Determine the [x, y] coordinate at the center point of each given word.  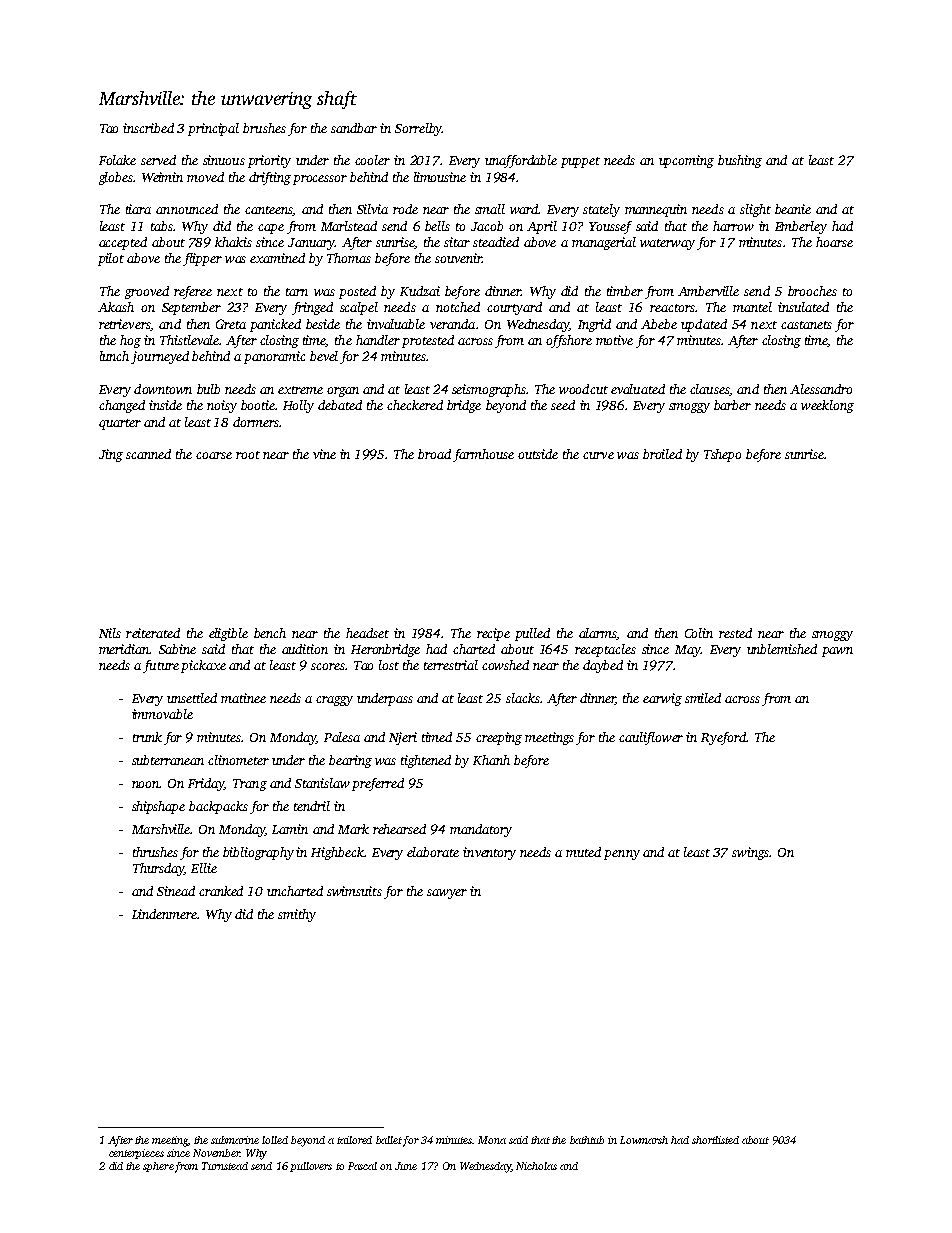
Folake [117, 160]
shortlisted [715, 1140]
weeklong [827, 406]
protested [428, 341]
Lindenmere [164, 914]
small [490, 209]
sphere [158, 1167]
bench [270, 633]
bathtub [587, 1140]
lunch [114, 356]
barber [732, 405]
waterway [667, 244]
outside [538, 454]
